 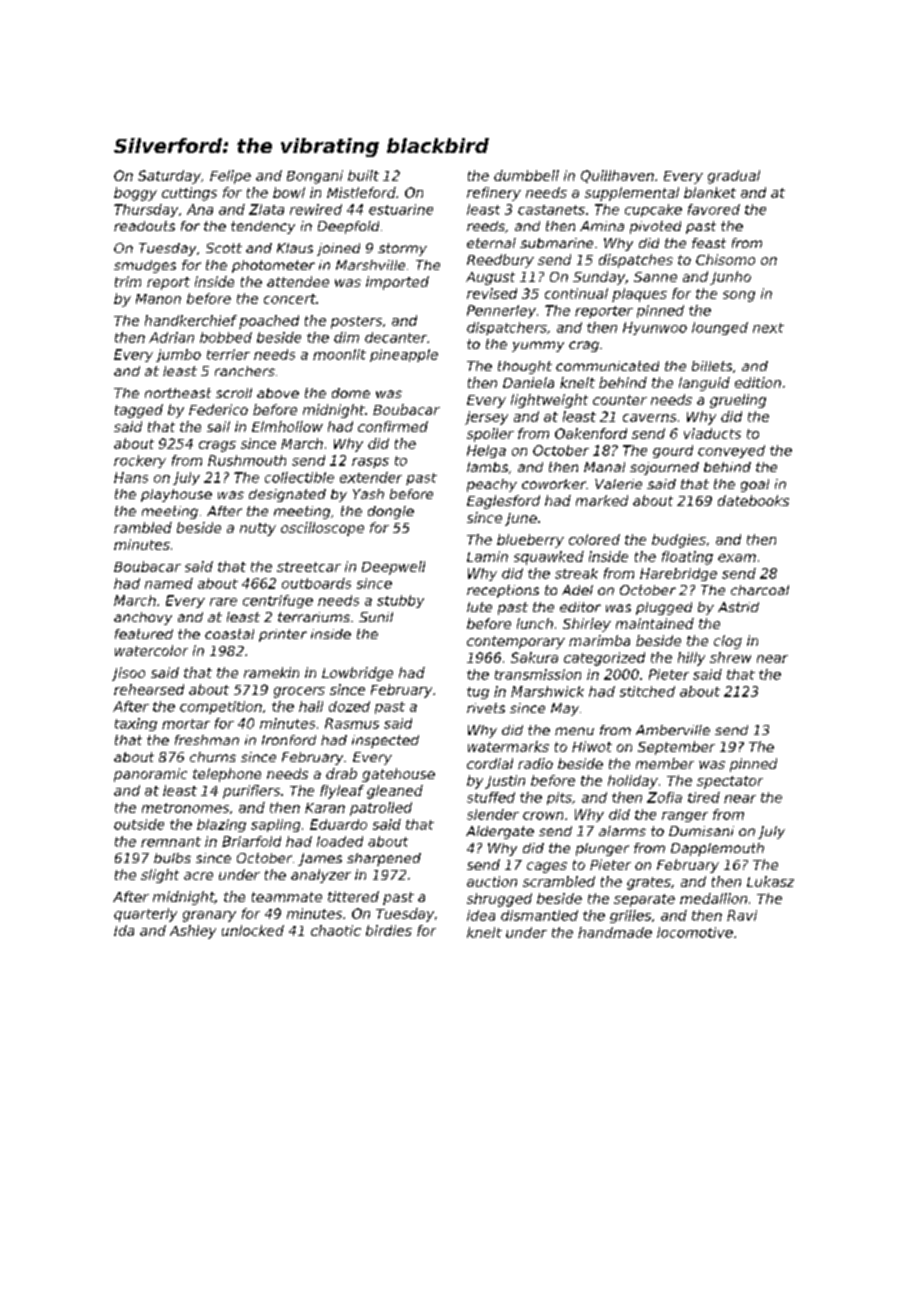 I want to click on tug, so click(x=478, y=693).
